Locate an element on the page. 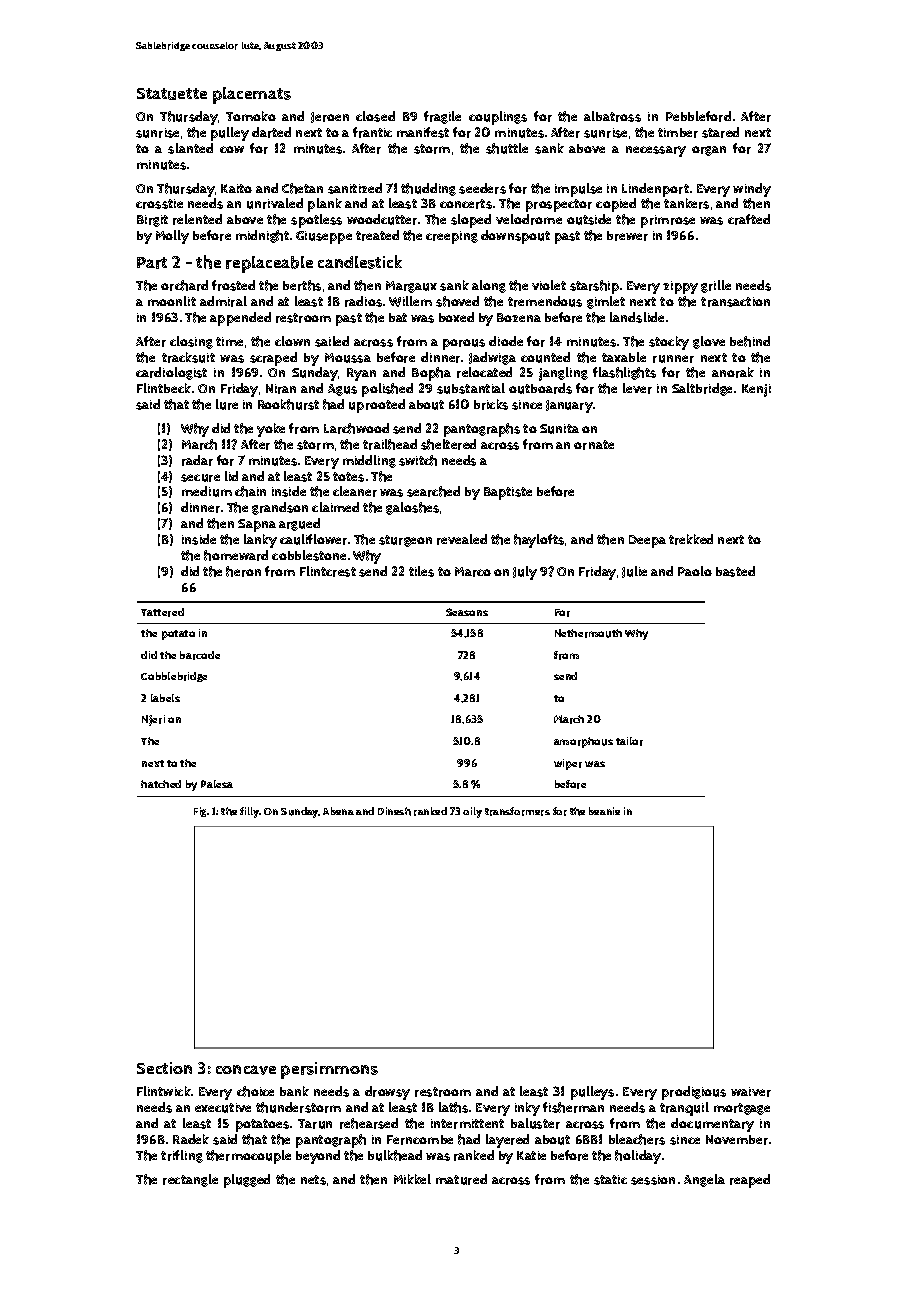 The image size is (908, 1316). beanie is located at coordinates (604, 811).
